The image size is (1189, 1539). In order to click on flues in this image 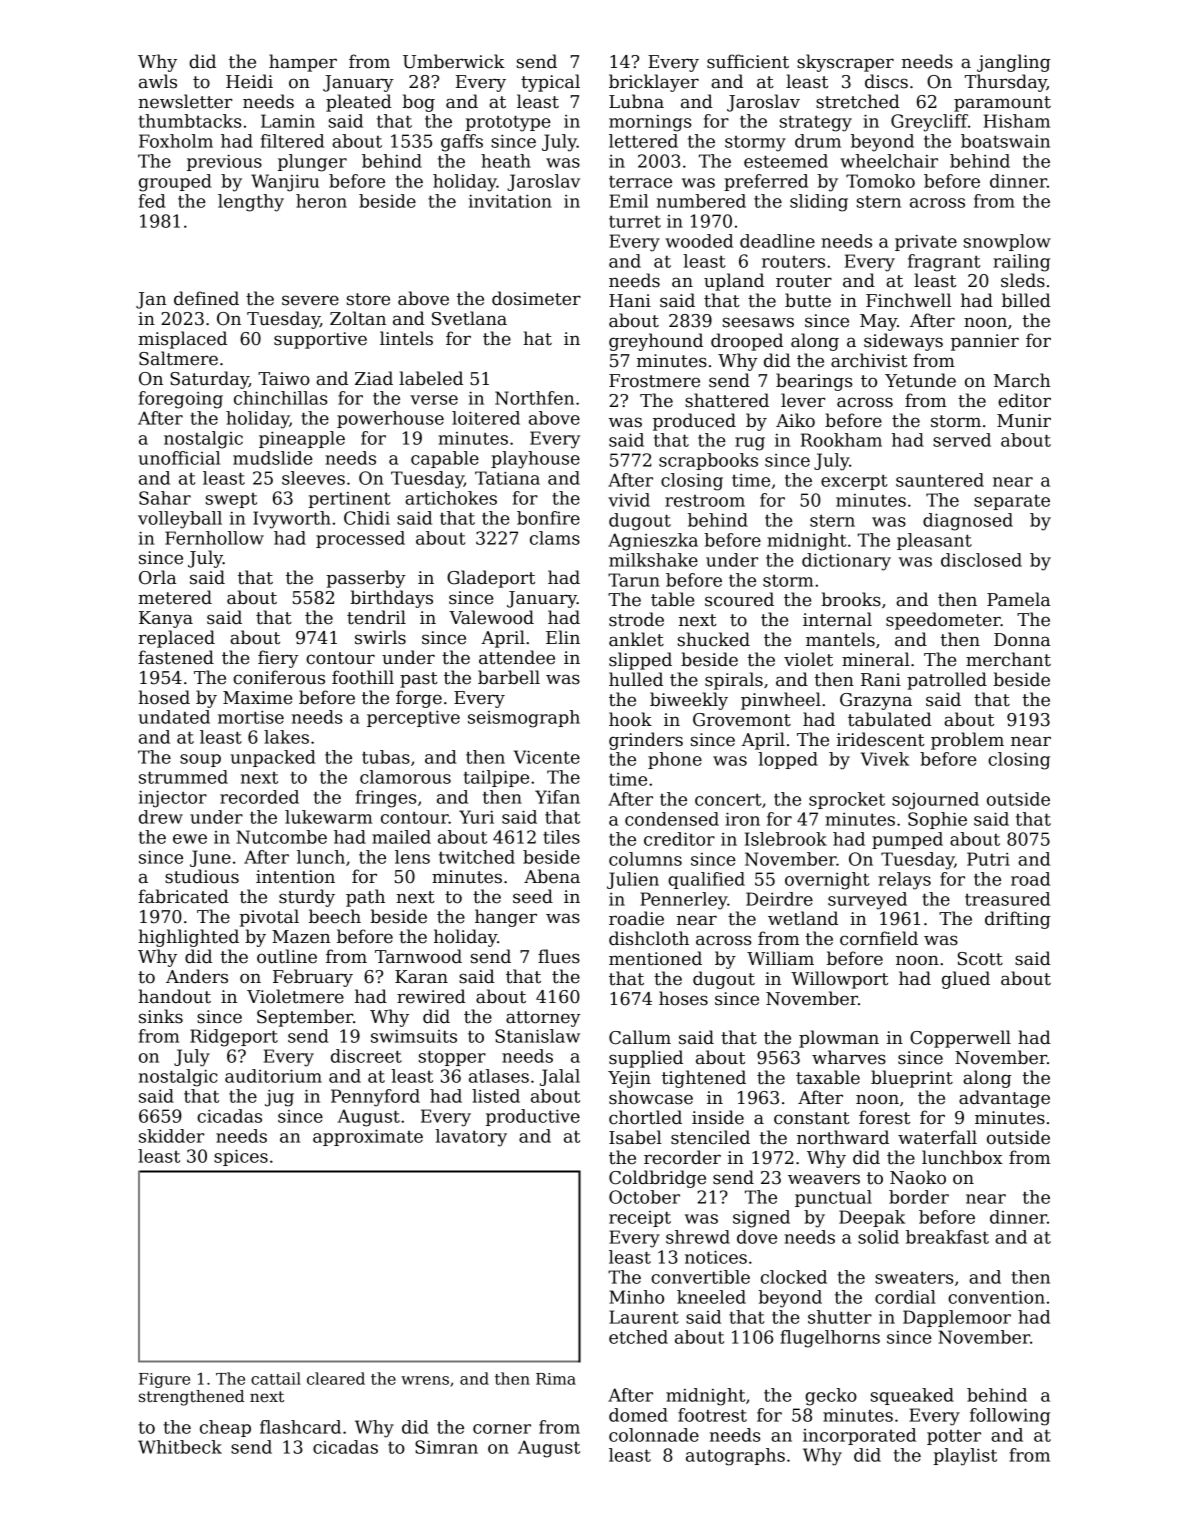, I will do `click(559, 956)`.
